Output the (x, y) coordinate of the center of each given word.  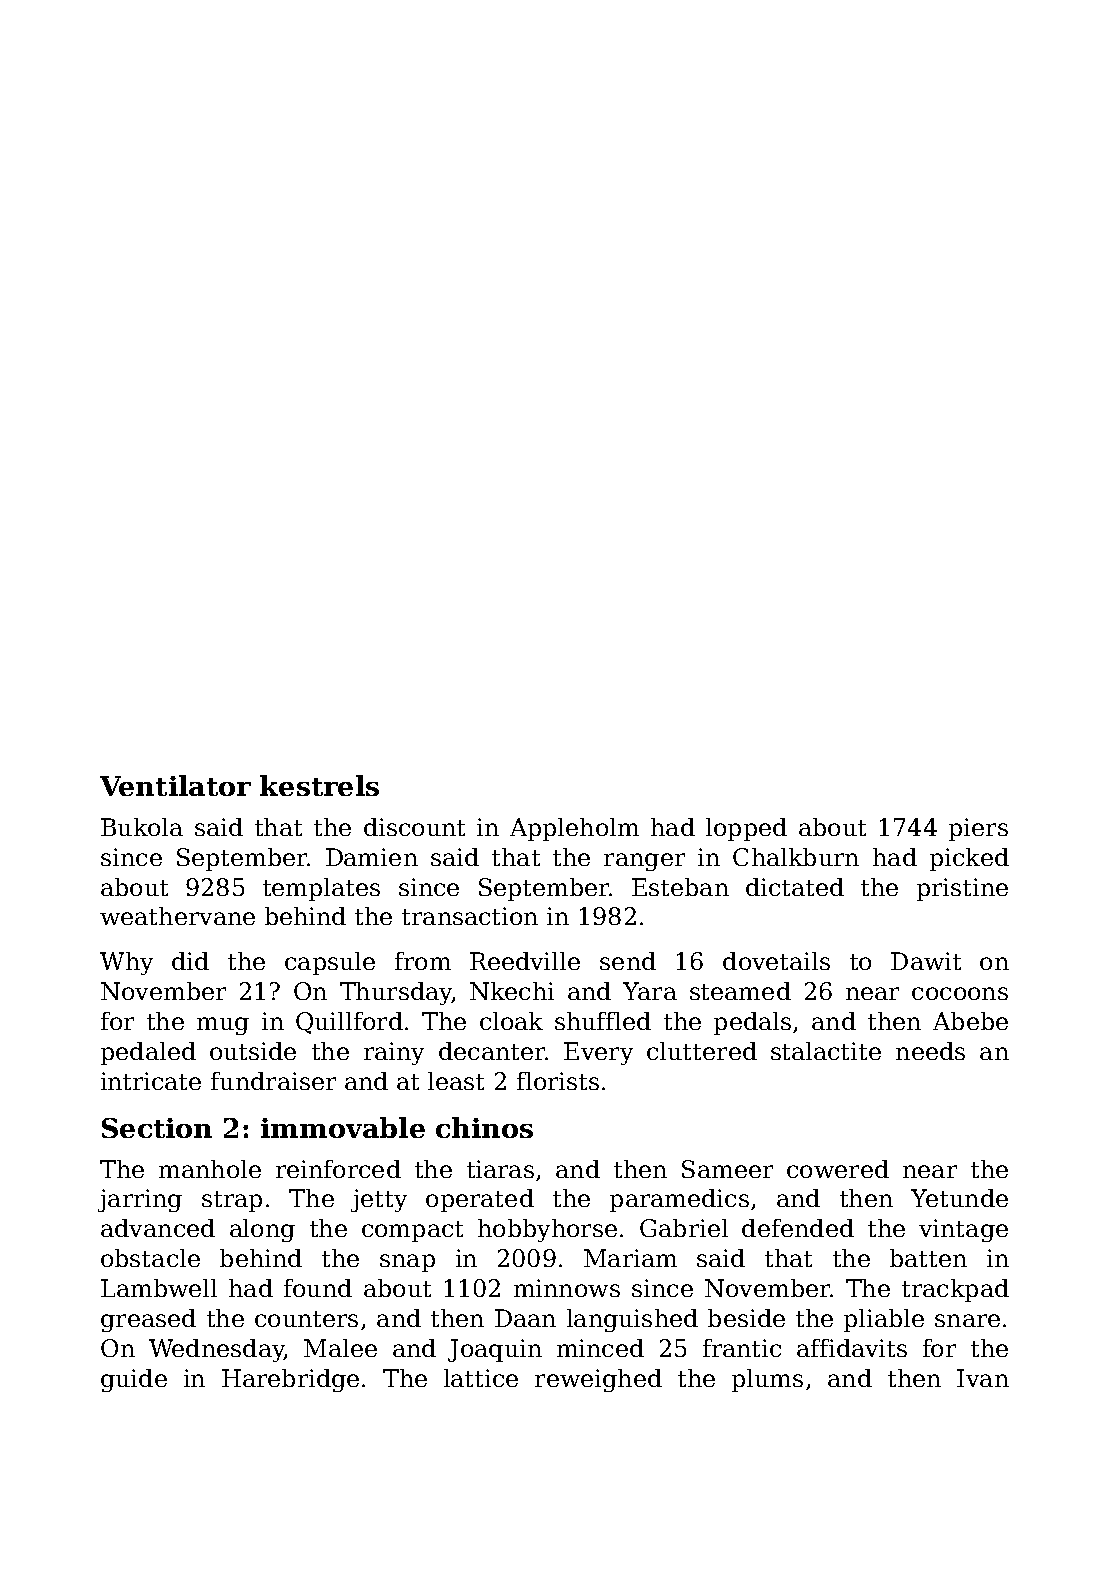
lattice (481, 1378)
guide (134, 1380)
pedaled (148, 1053)
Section (157, 1128)
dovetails (776, 961)
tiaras (500, 1169)
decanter (492, 1051)
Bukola (142, 827)
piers (978, 829)
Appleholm (574, 829)
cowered (838, 1169)
